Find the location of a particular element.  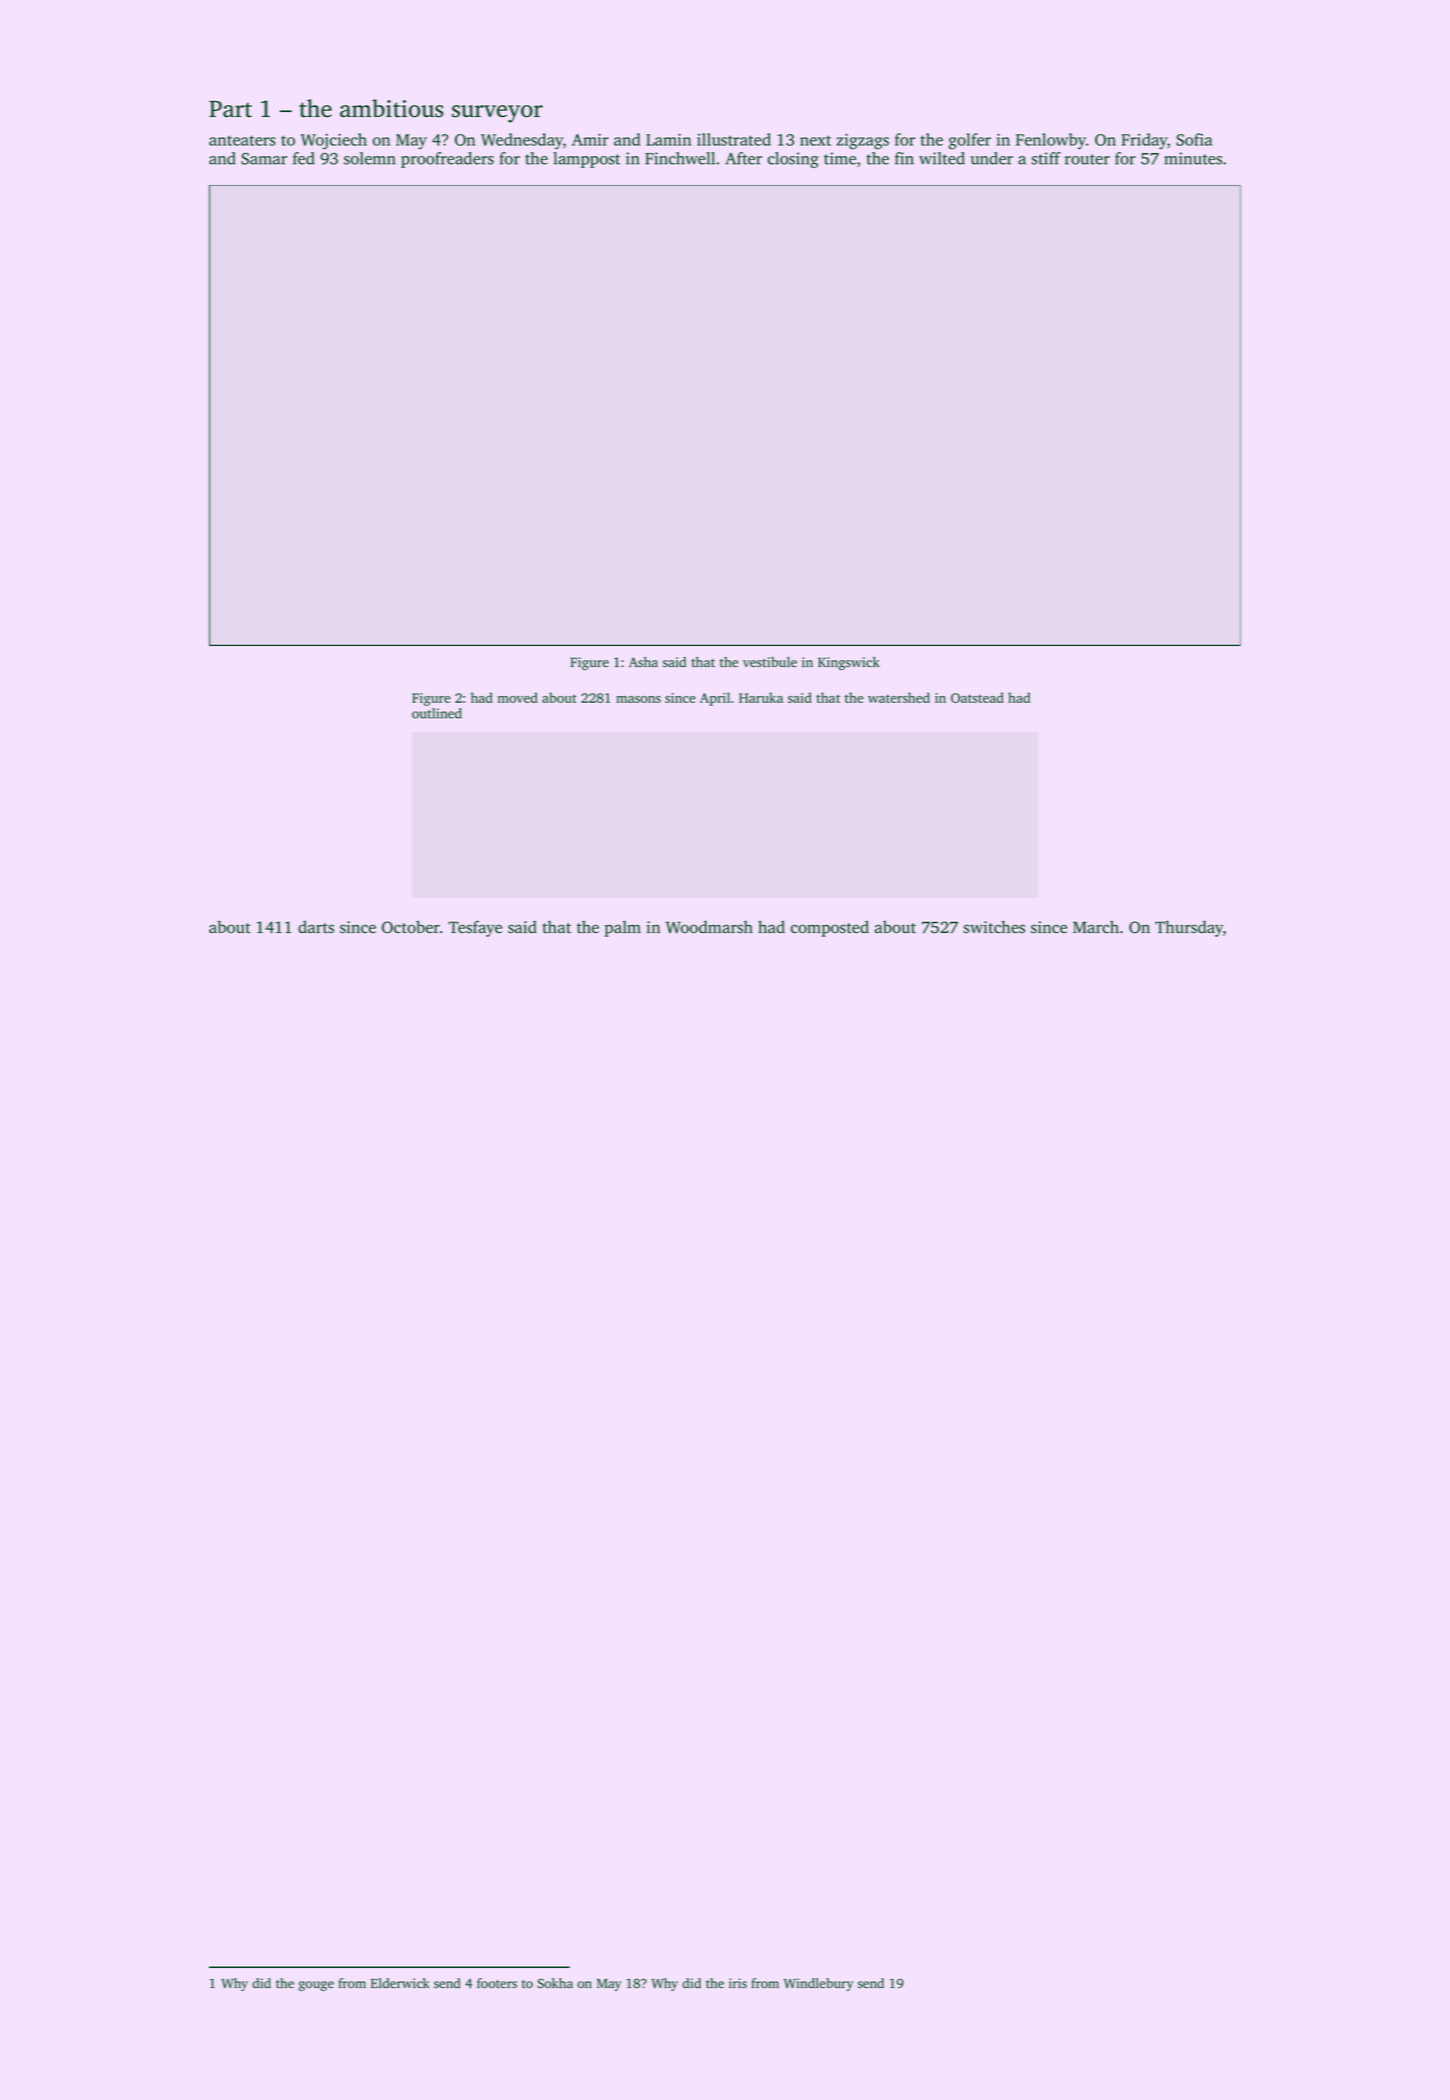

iris is located at coordinates (738, 1983).
